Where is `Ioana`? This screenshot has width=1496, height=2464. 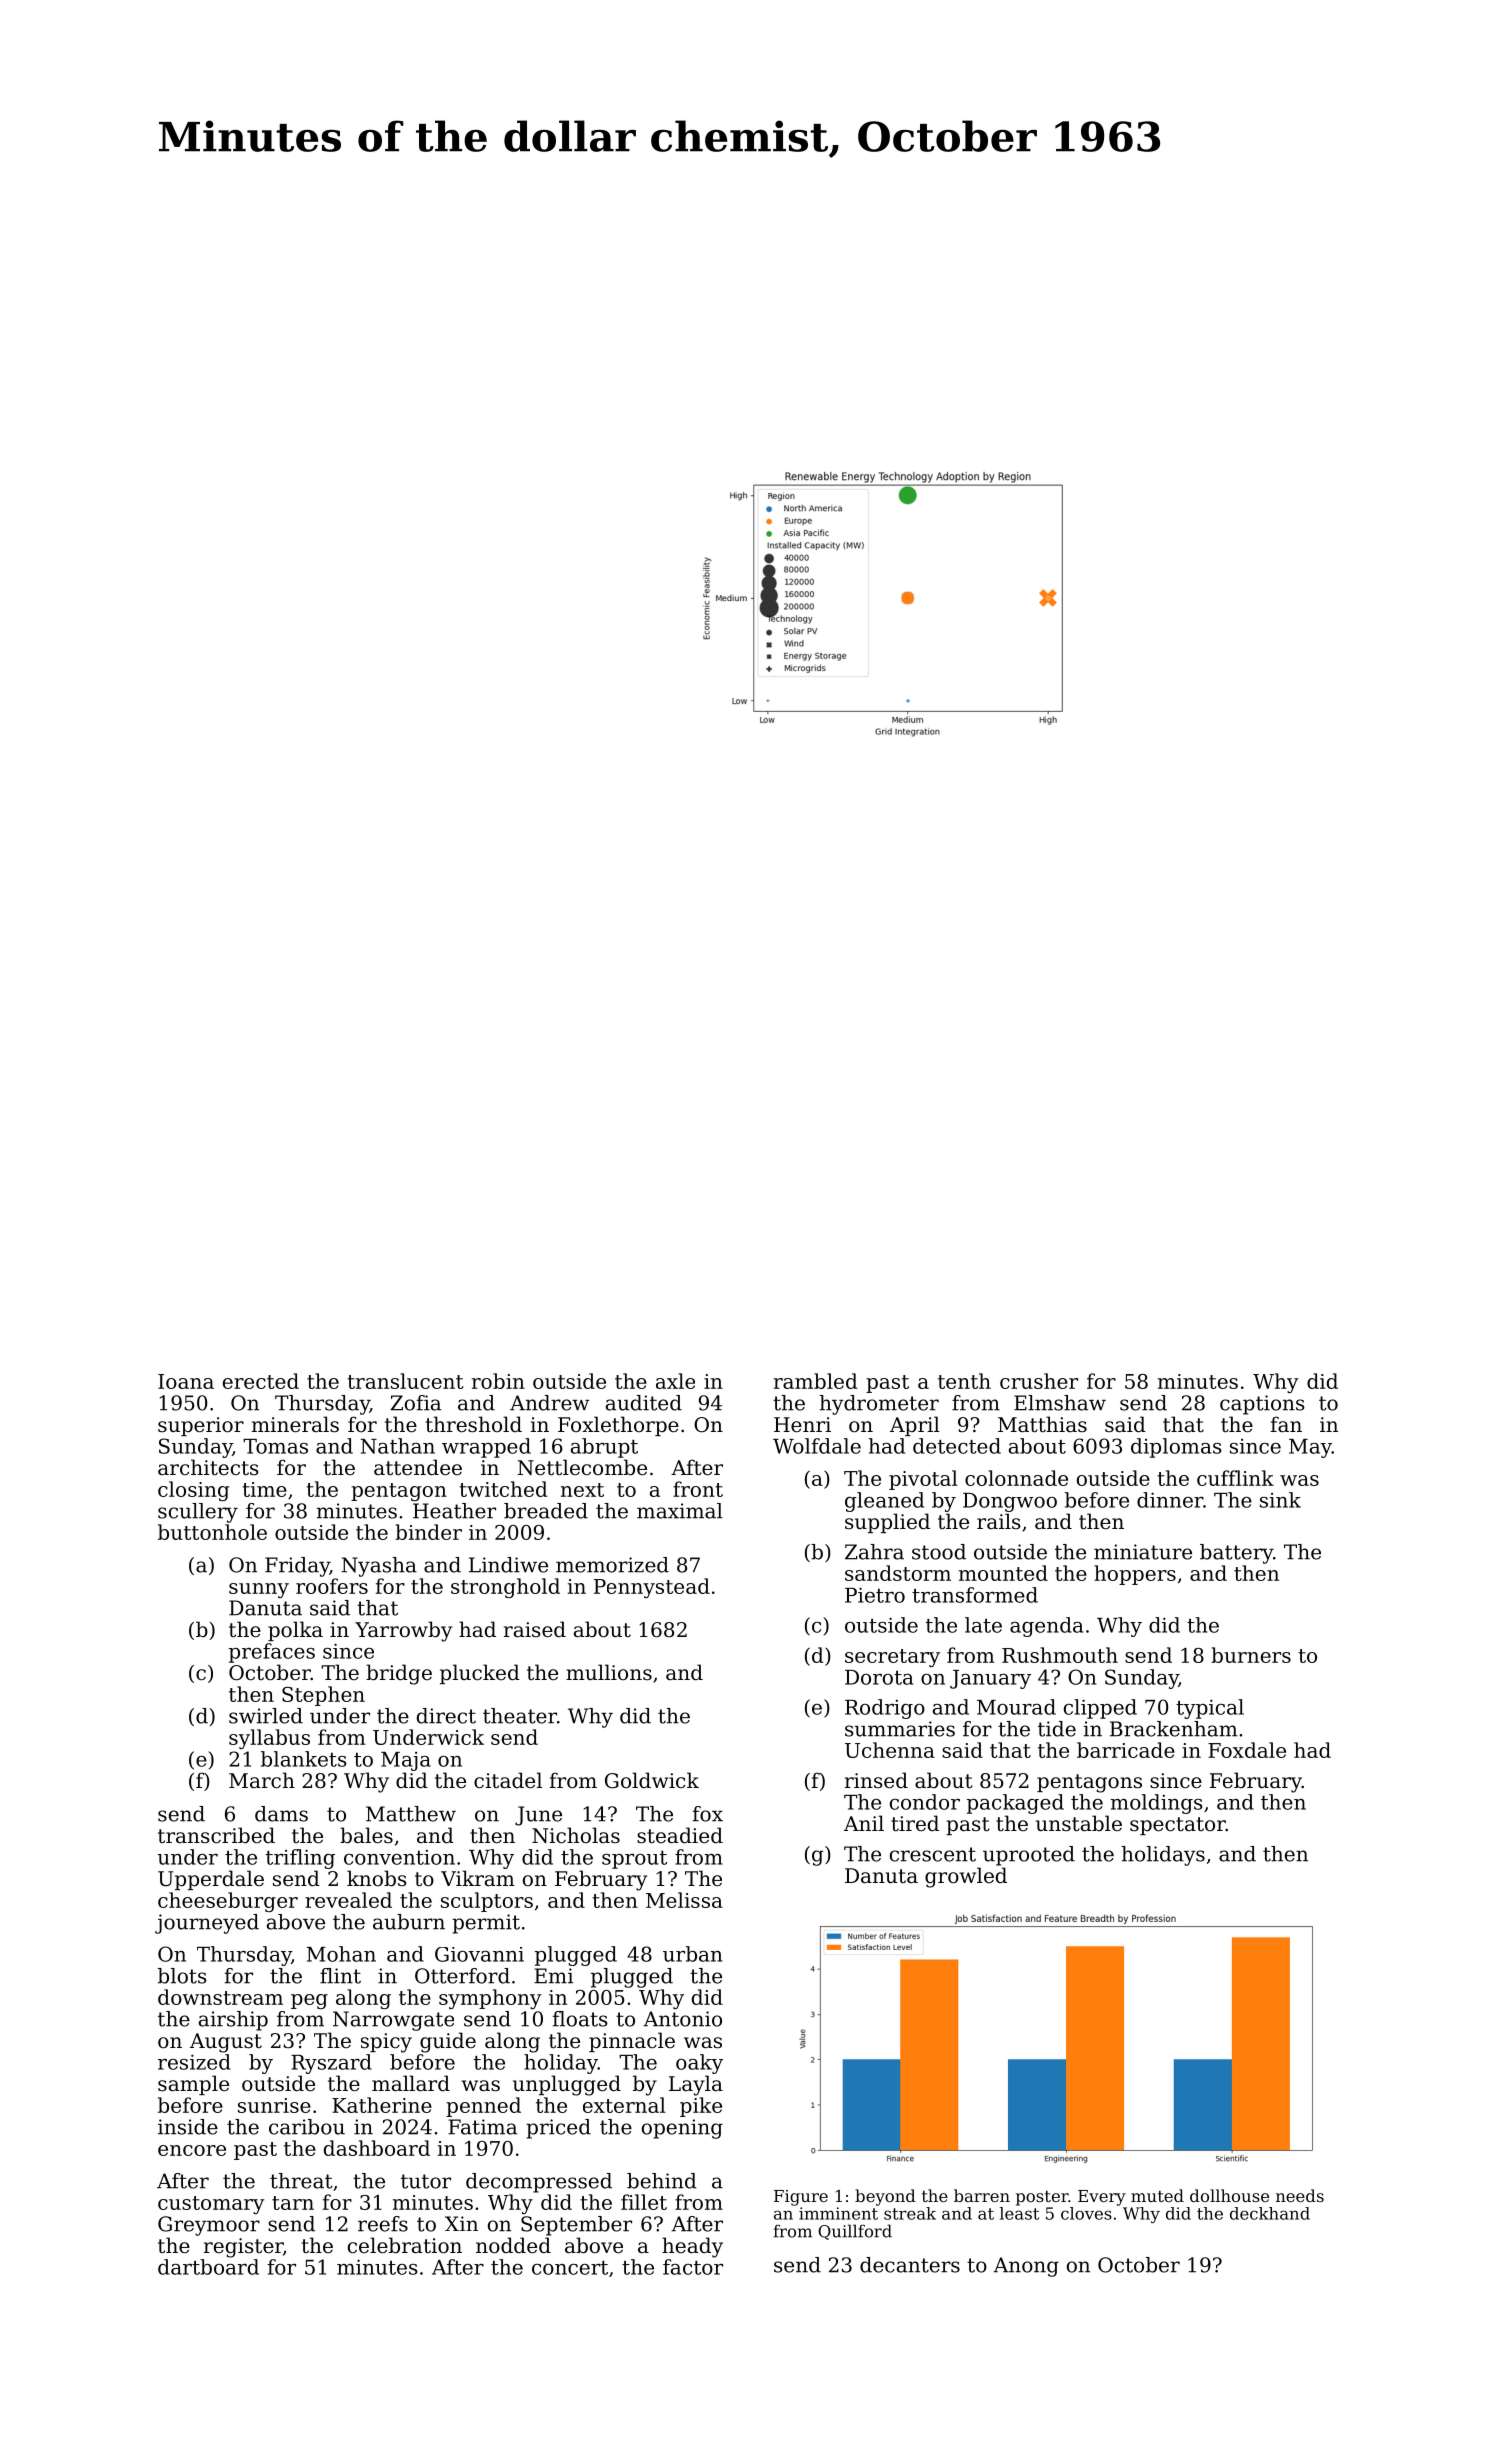 Ioana is located at coordinates (186, 1381).
